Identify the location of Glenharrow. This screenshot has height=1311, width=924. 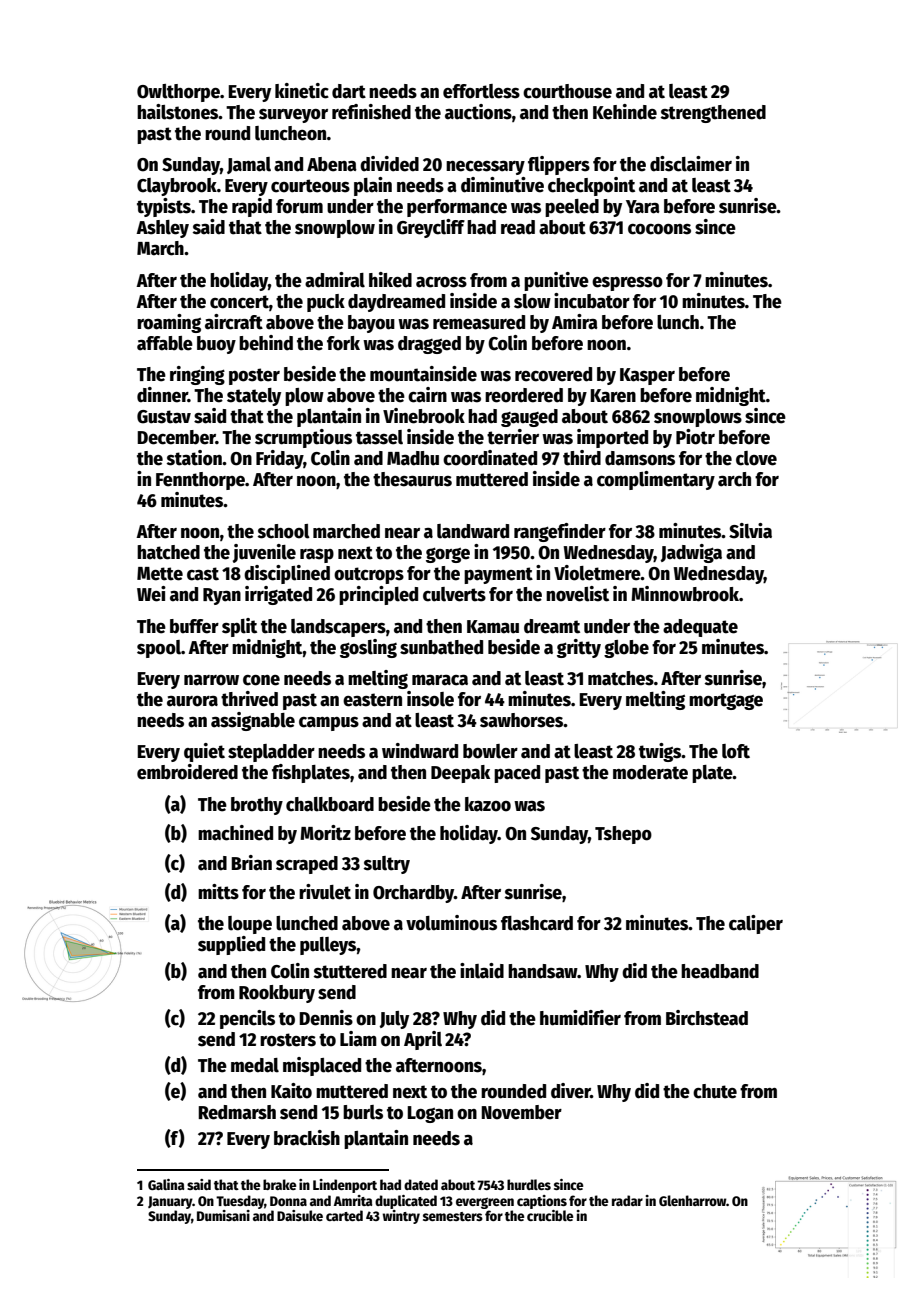
(693, 1200).
